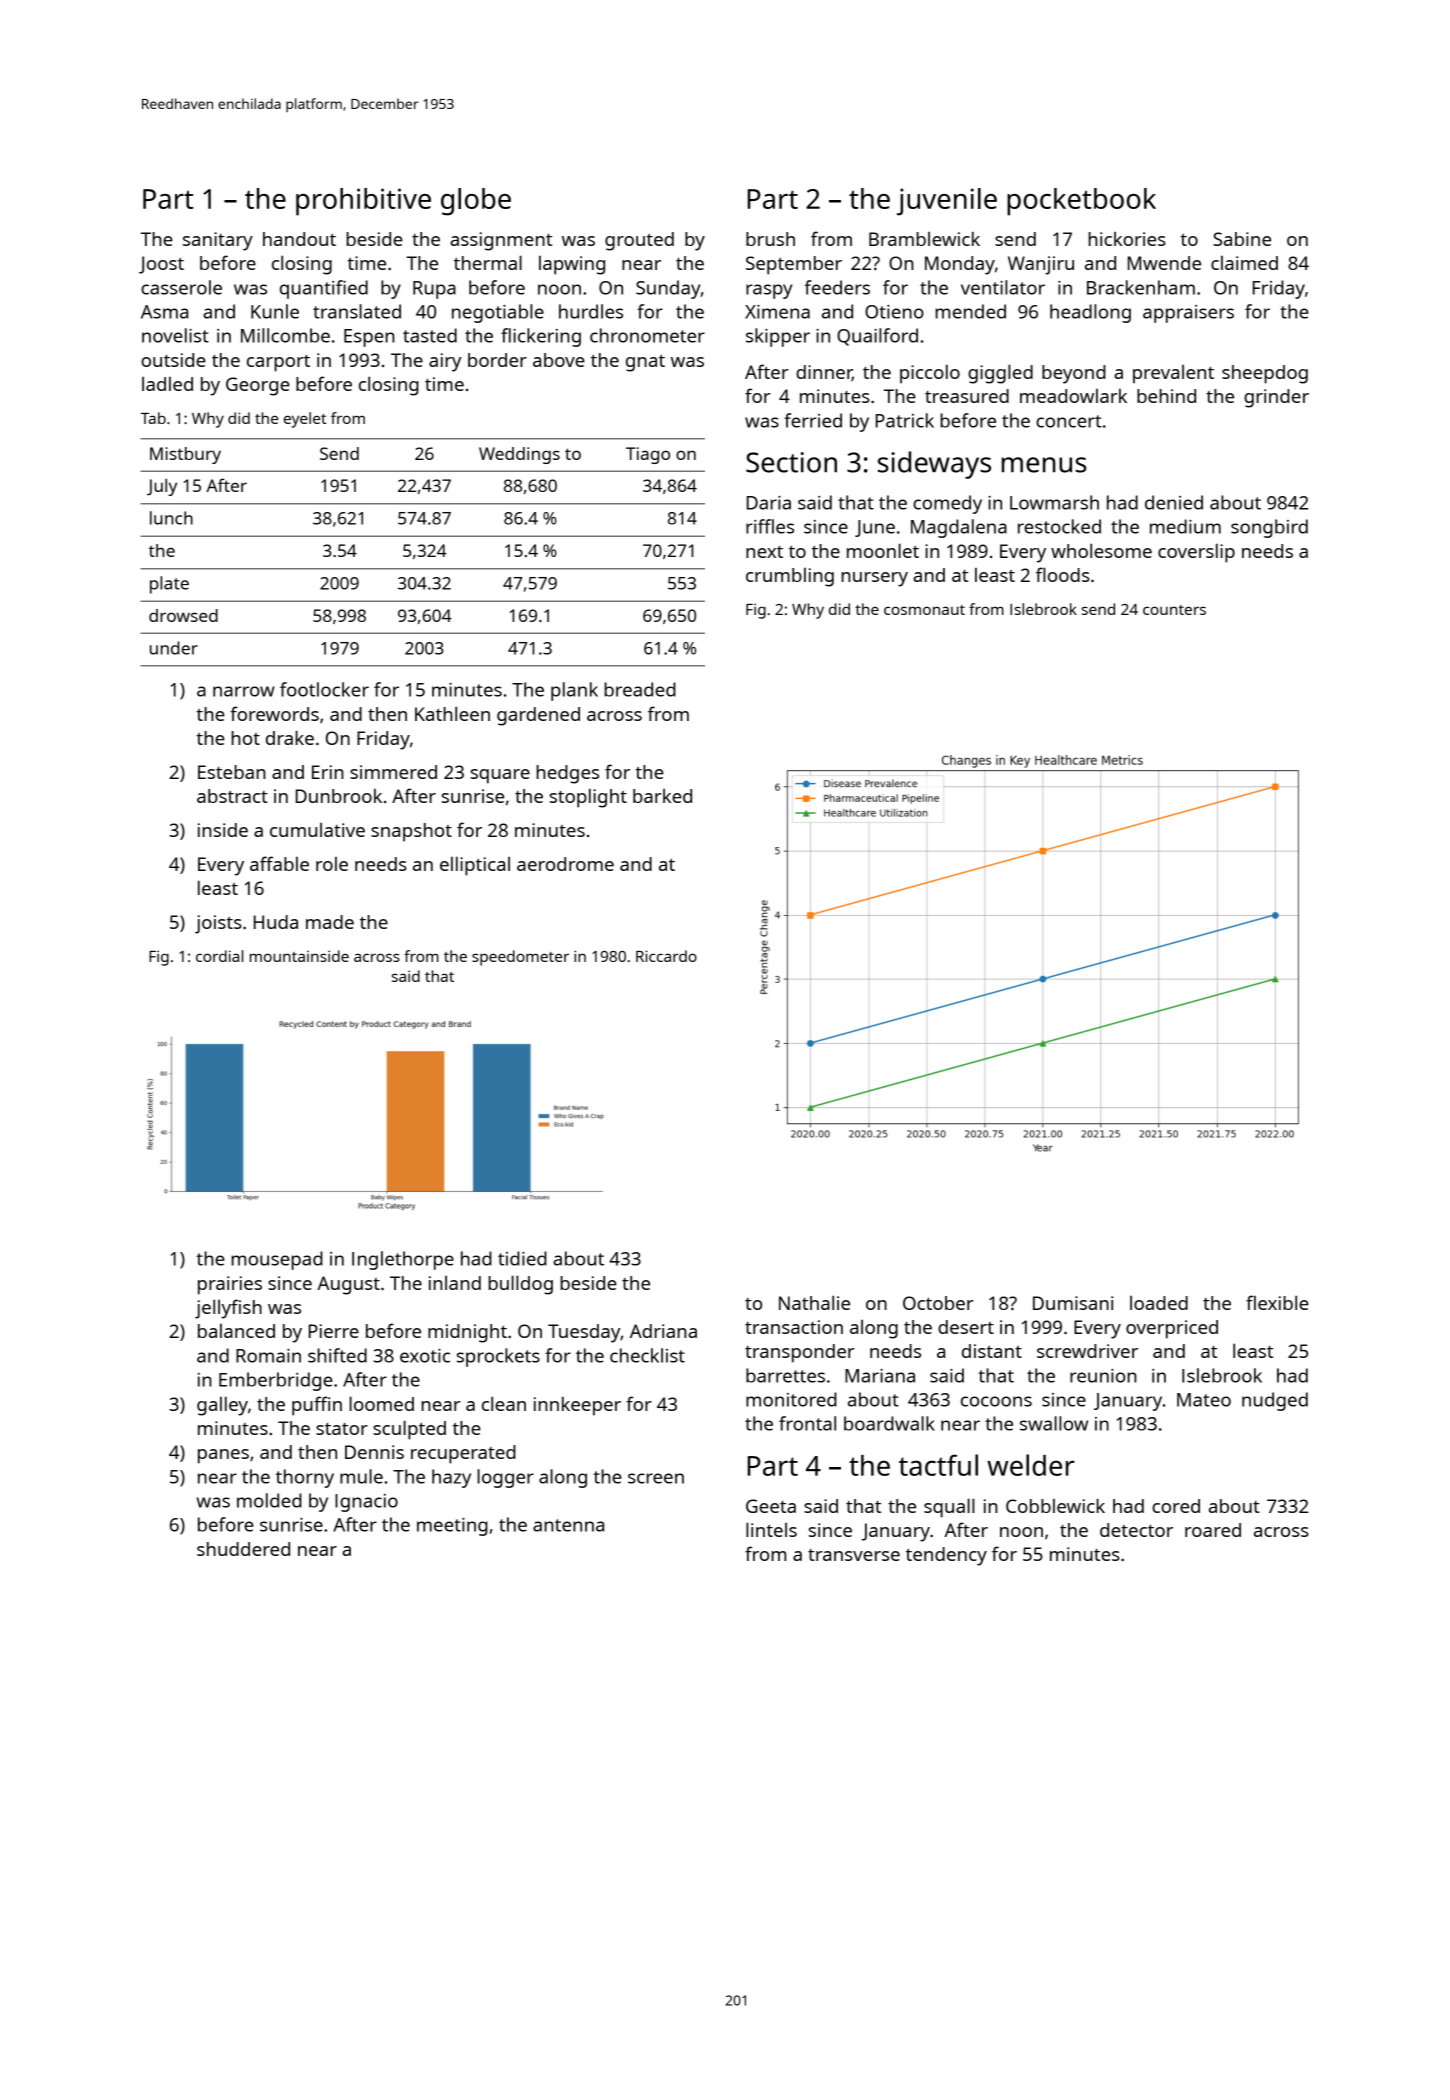  Describe the element at coordinates (305, 420) in the document. I see `eyelet` at that location.
